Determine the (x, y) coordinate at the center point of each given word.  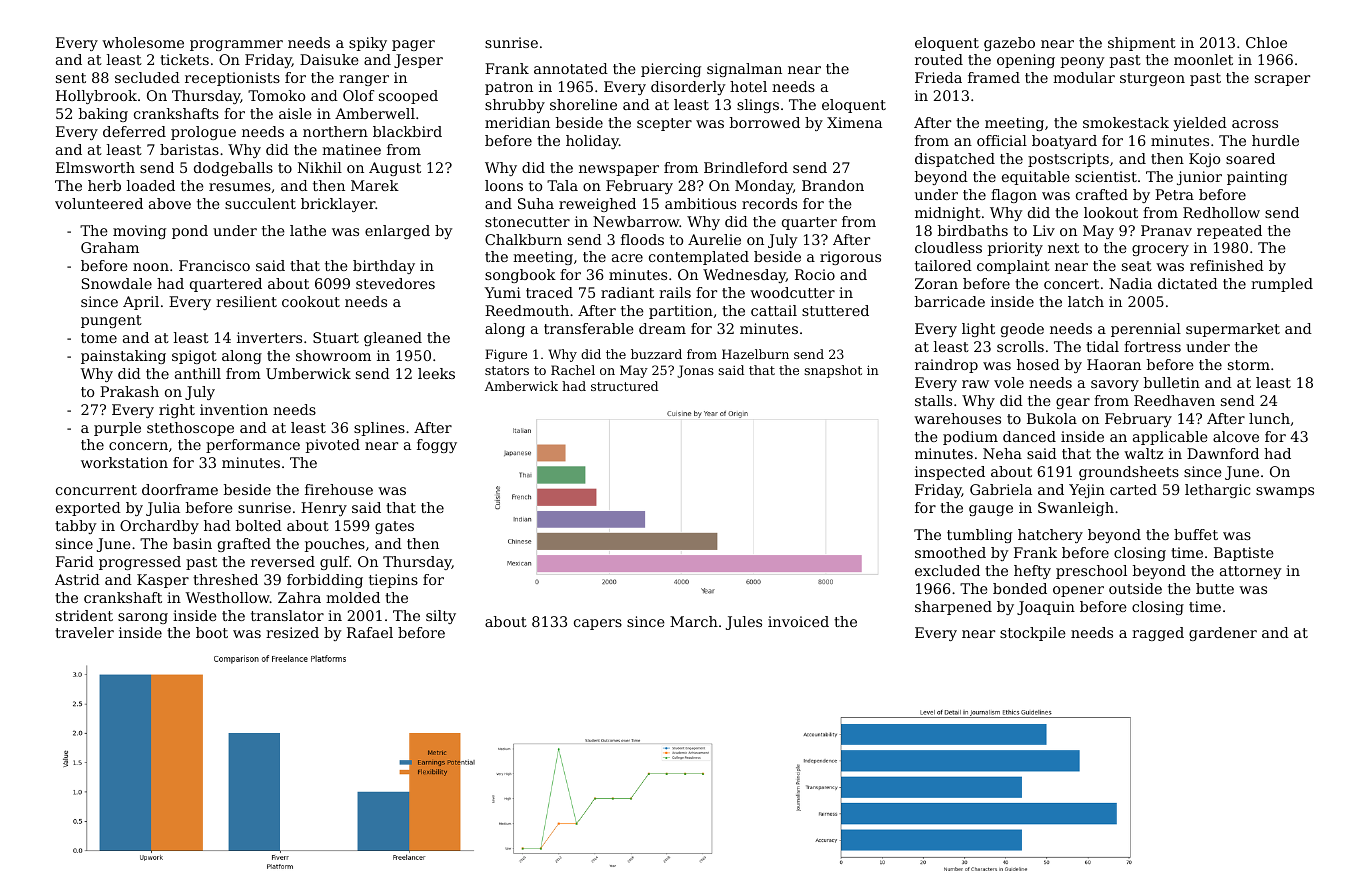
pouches (335, 545)
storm (1249, 365)
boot (212, 632)
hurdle (1275, 140)
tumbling (979, 536)
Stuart (336, 337)
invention (234, 409)
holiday (592, 142)
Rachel (573, 370)
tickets (184, 59)
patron (509, 88)
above (170, 203)
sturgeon (1152, 79)
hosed (1038, 364)
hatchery (1050, 536)
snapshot (833, 371)
